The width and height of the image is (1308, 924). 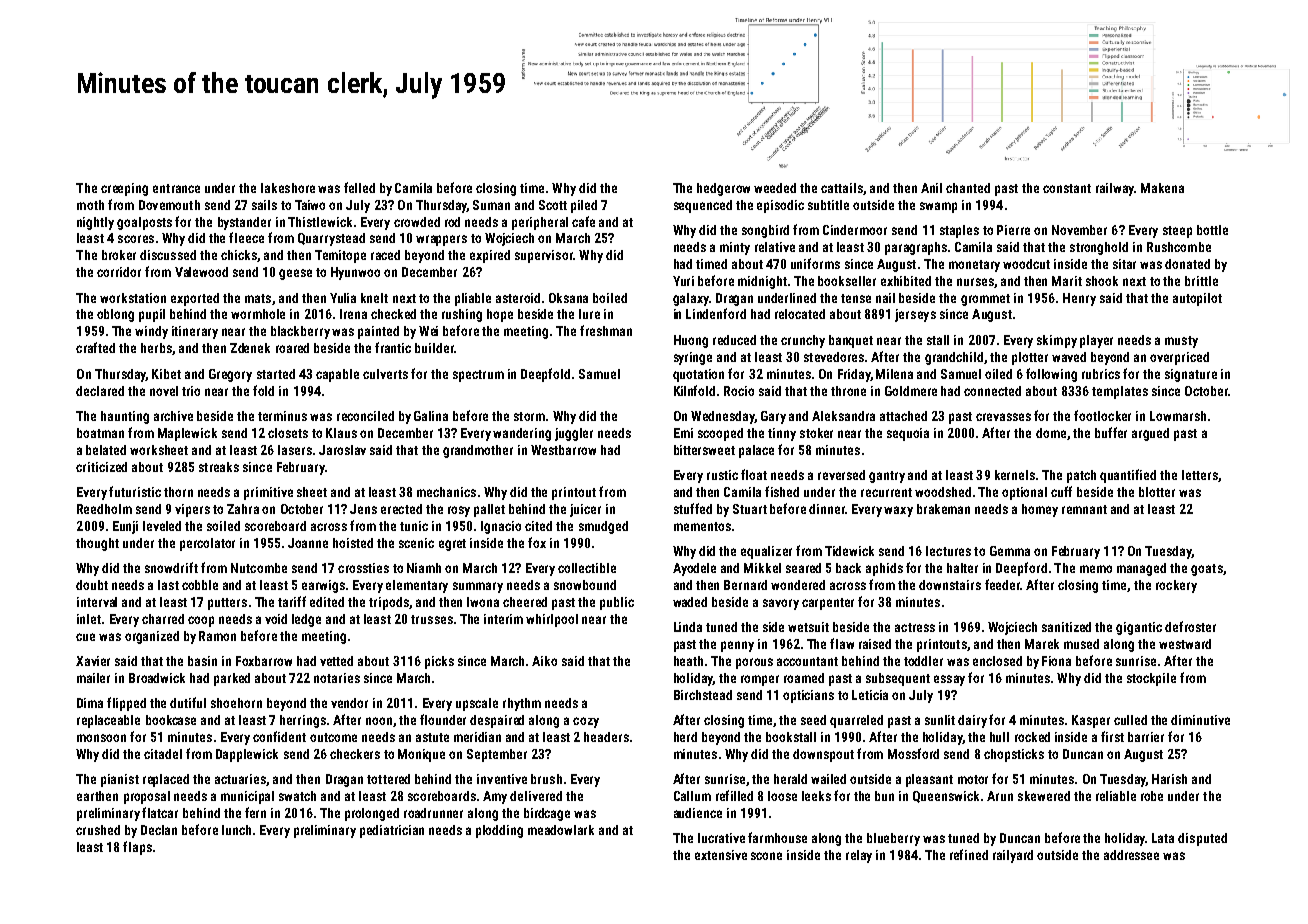 What do you see at coordinates (790, 779) in the image?
I see `herald` at bounding box center [790, 779].
